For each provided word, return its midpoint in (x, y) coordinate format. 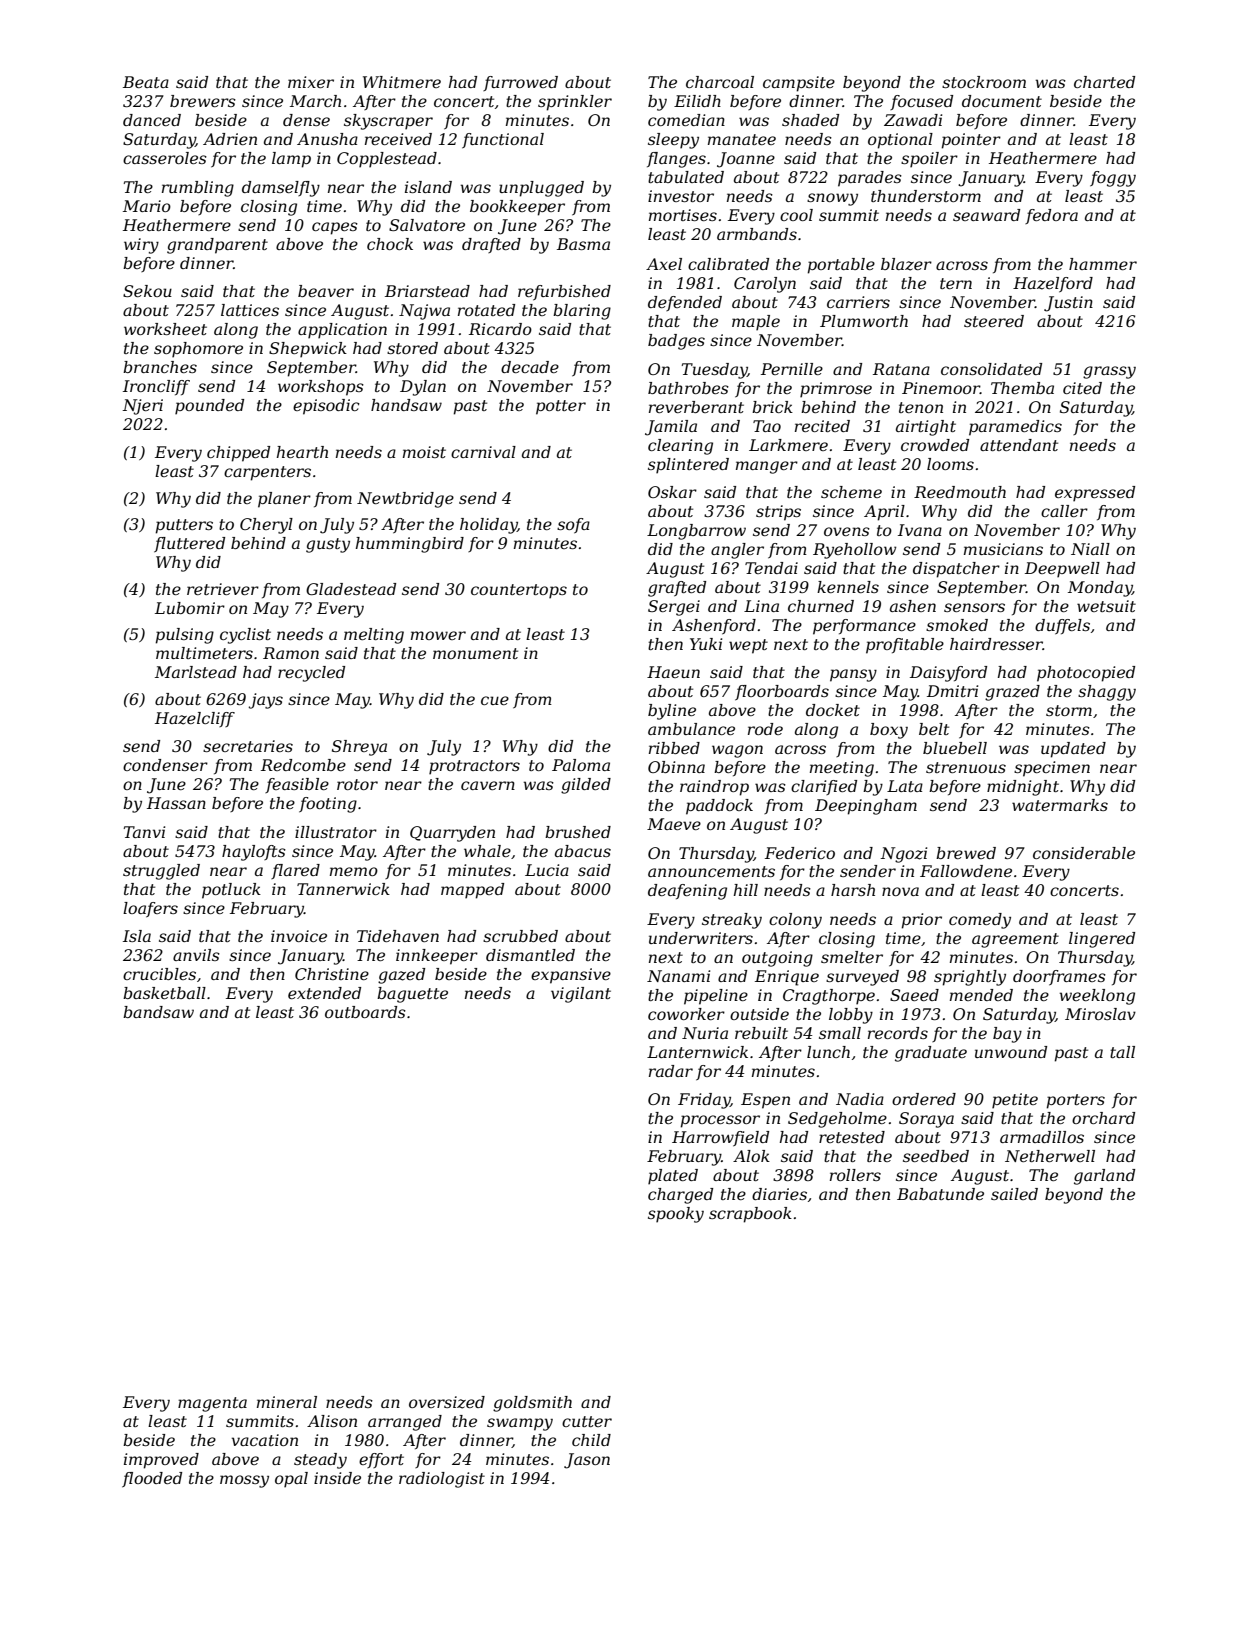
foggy (1113, 179)
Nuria (705, 1033)
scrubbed (520, 936)
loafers (150, 909)
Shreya (359, 748)
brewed (966, 853)
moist (424, 452)
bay (1007, 1035)
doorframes (1059, 977)
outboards (365, 1012)
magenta (212, 1404)
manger (767, 467)
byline (672, 712)
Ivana (920, 530)
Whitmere (402, 82)
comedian (686, 120)
